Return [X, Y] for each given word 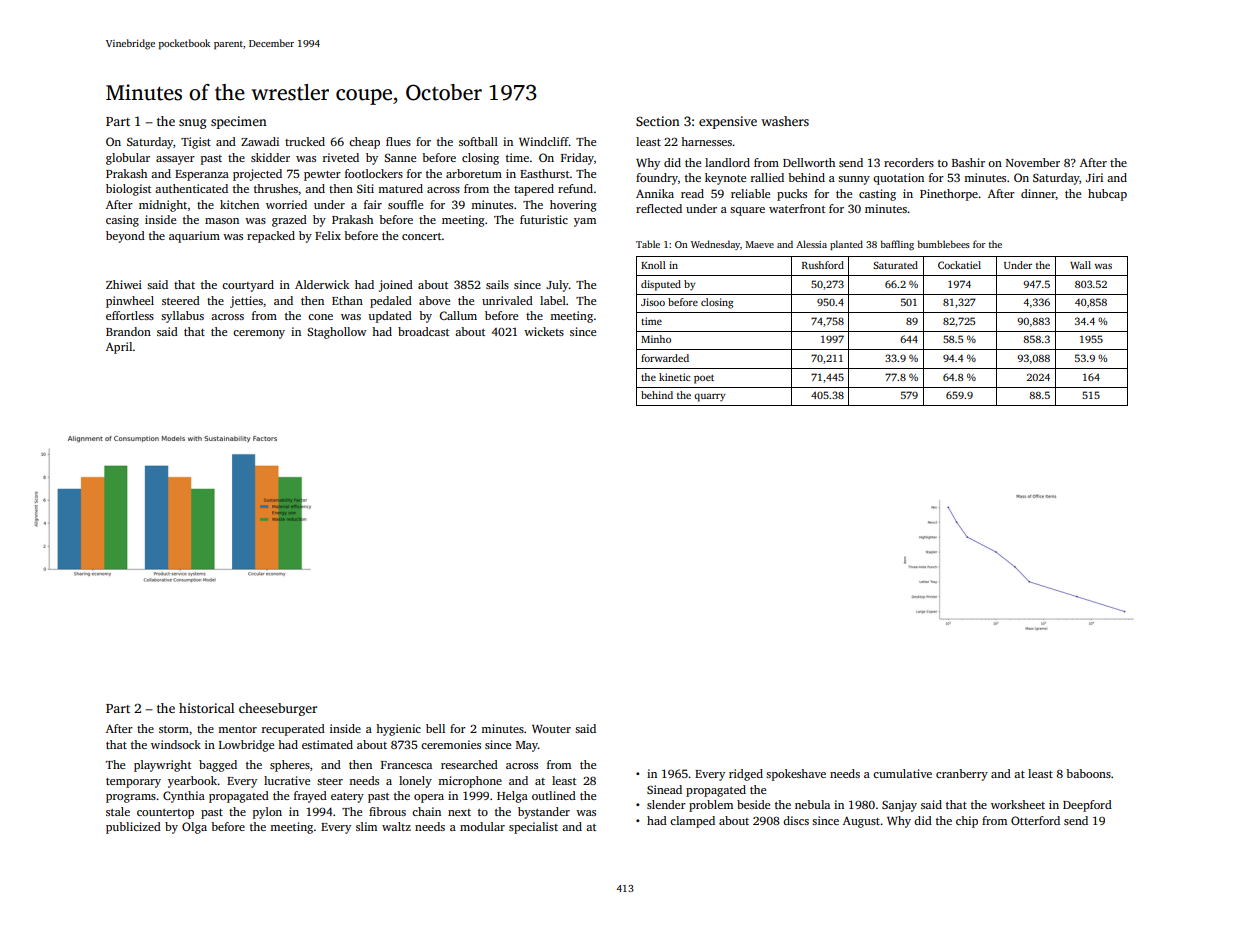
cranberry [962, 775]
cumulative [902, 773]
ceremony [259, 334]
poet [704, 379]
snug [192, 124]
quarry [710, 397]
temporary [133, 783]
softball [478, 141]
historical [206, 708]
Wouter [551, 729]
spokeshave [796, 775]
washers [785, 121]
